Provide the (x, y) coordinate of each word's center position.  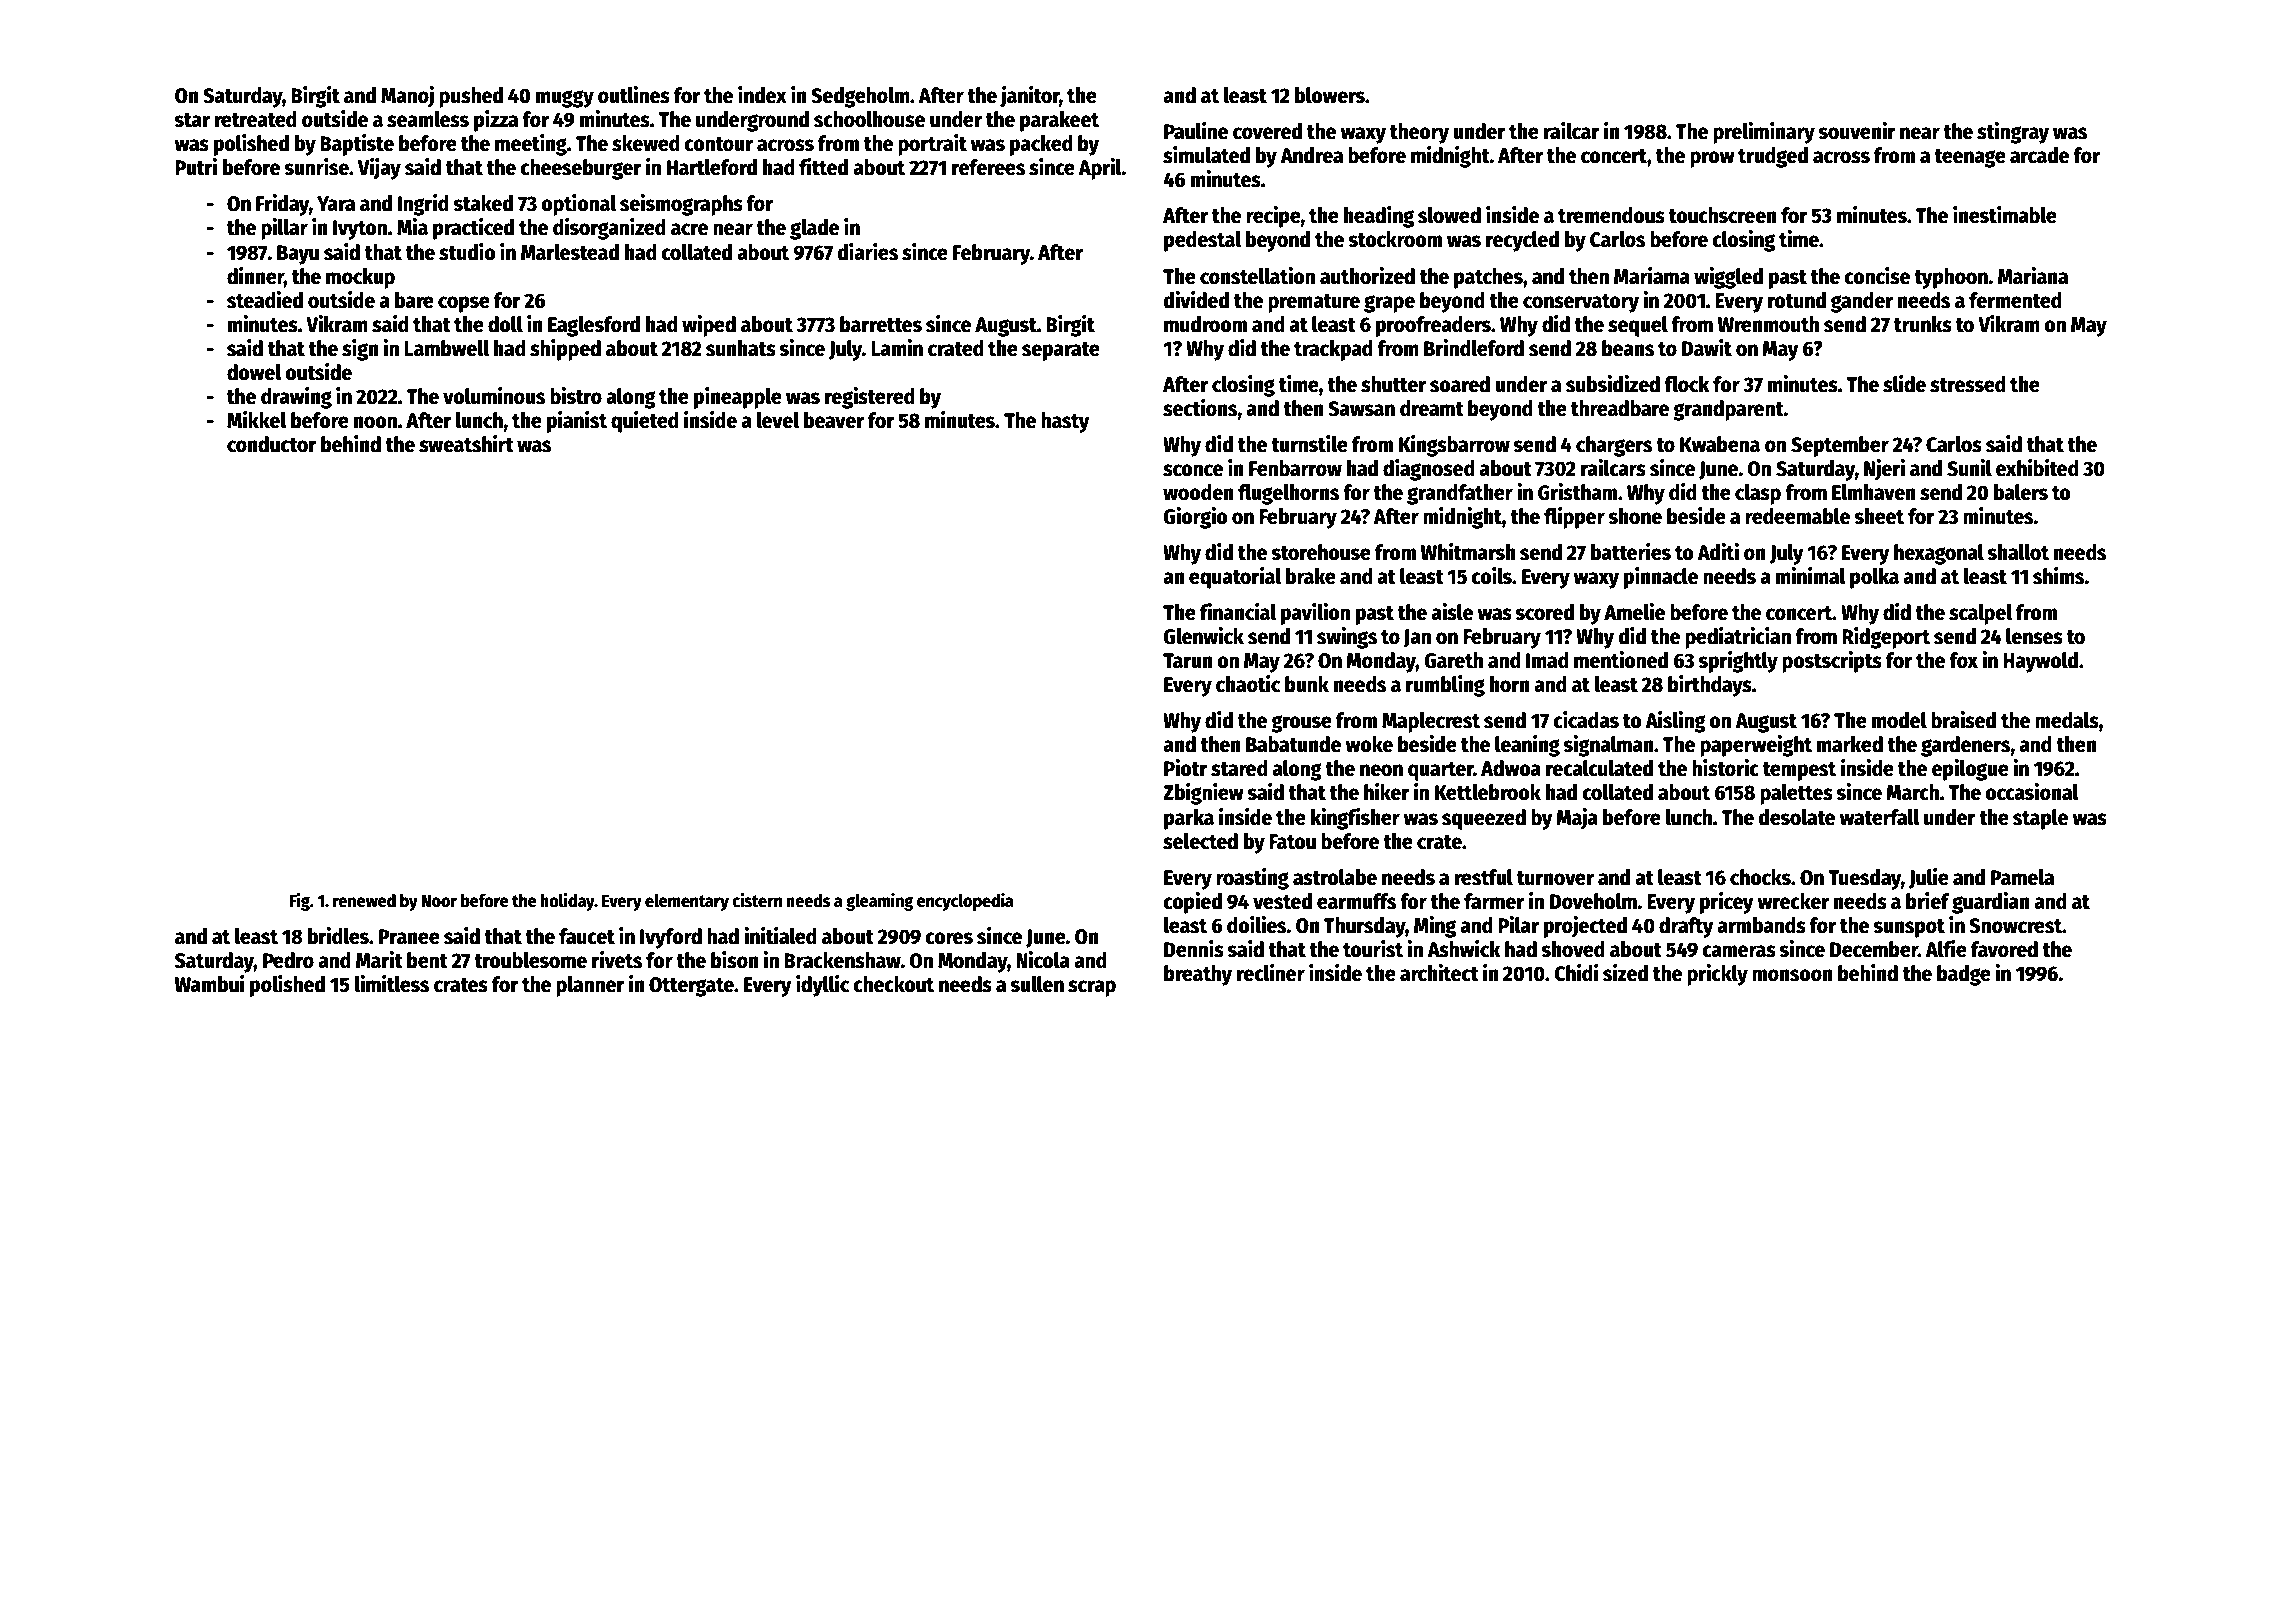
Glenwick (1203, 636)
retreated (256, 119)
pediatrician (1738, 638)
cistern (757, 900)
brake (1311, 576)
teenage (1970, 158)
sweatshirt (466, 444)
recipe (1273, 217)
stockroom (1395, 239)
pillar (284, 229)
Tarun (1188, 661)
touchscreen (1723, 215)
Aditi (1718, 552)
